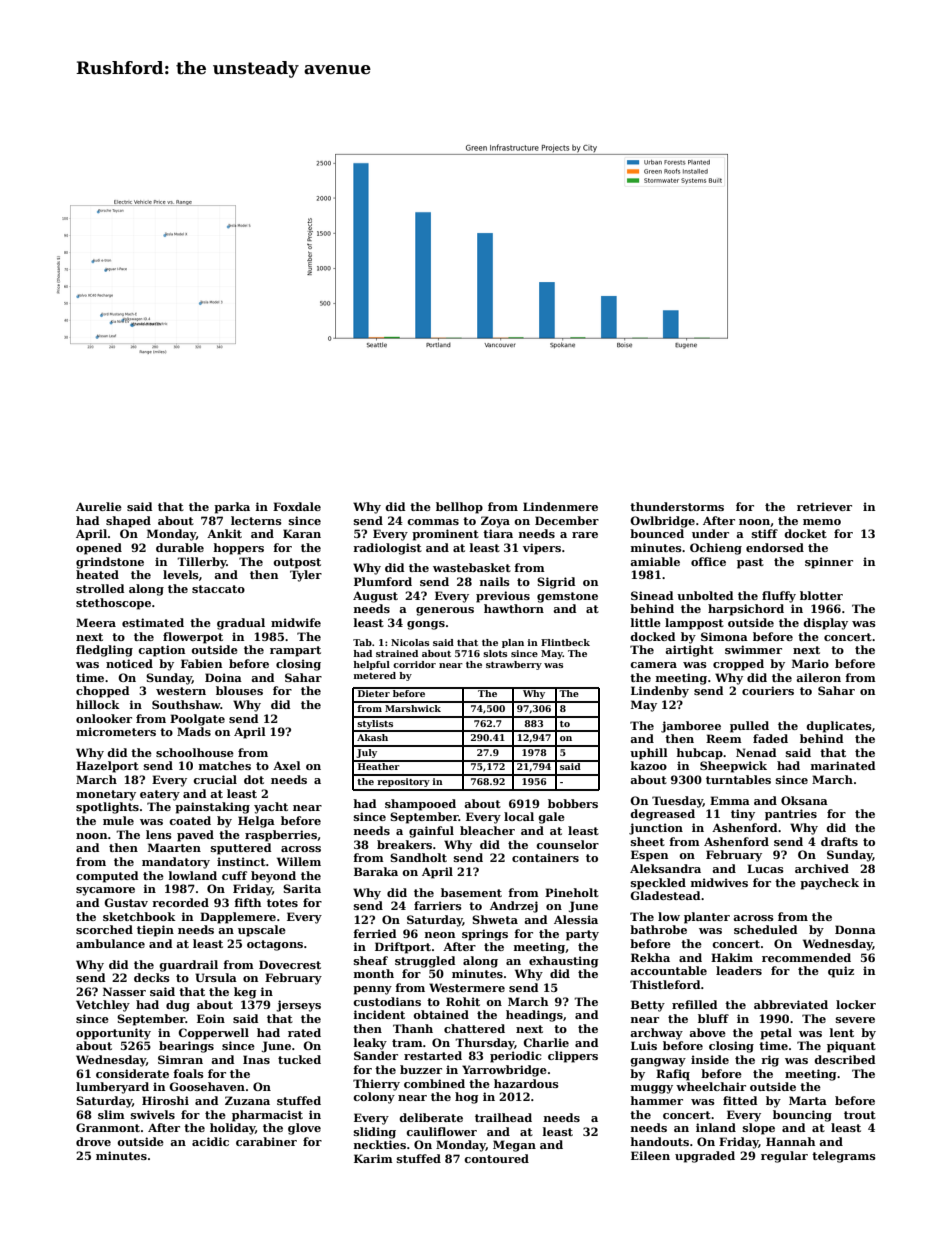  Describe the element at coordinates (694, 624) in the screenshot. I see `lamppost` at that location.
